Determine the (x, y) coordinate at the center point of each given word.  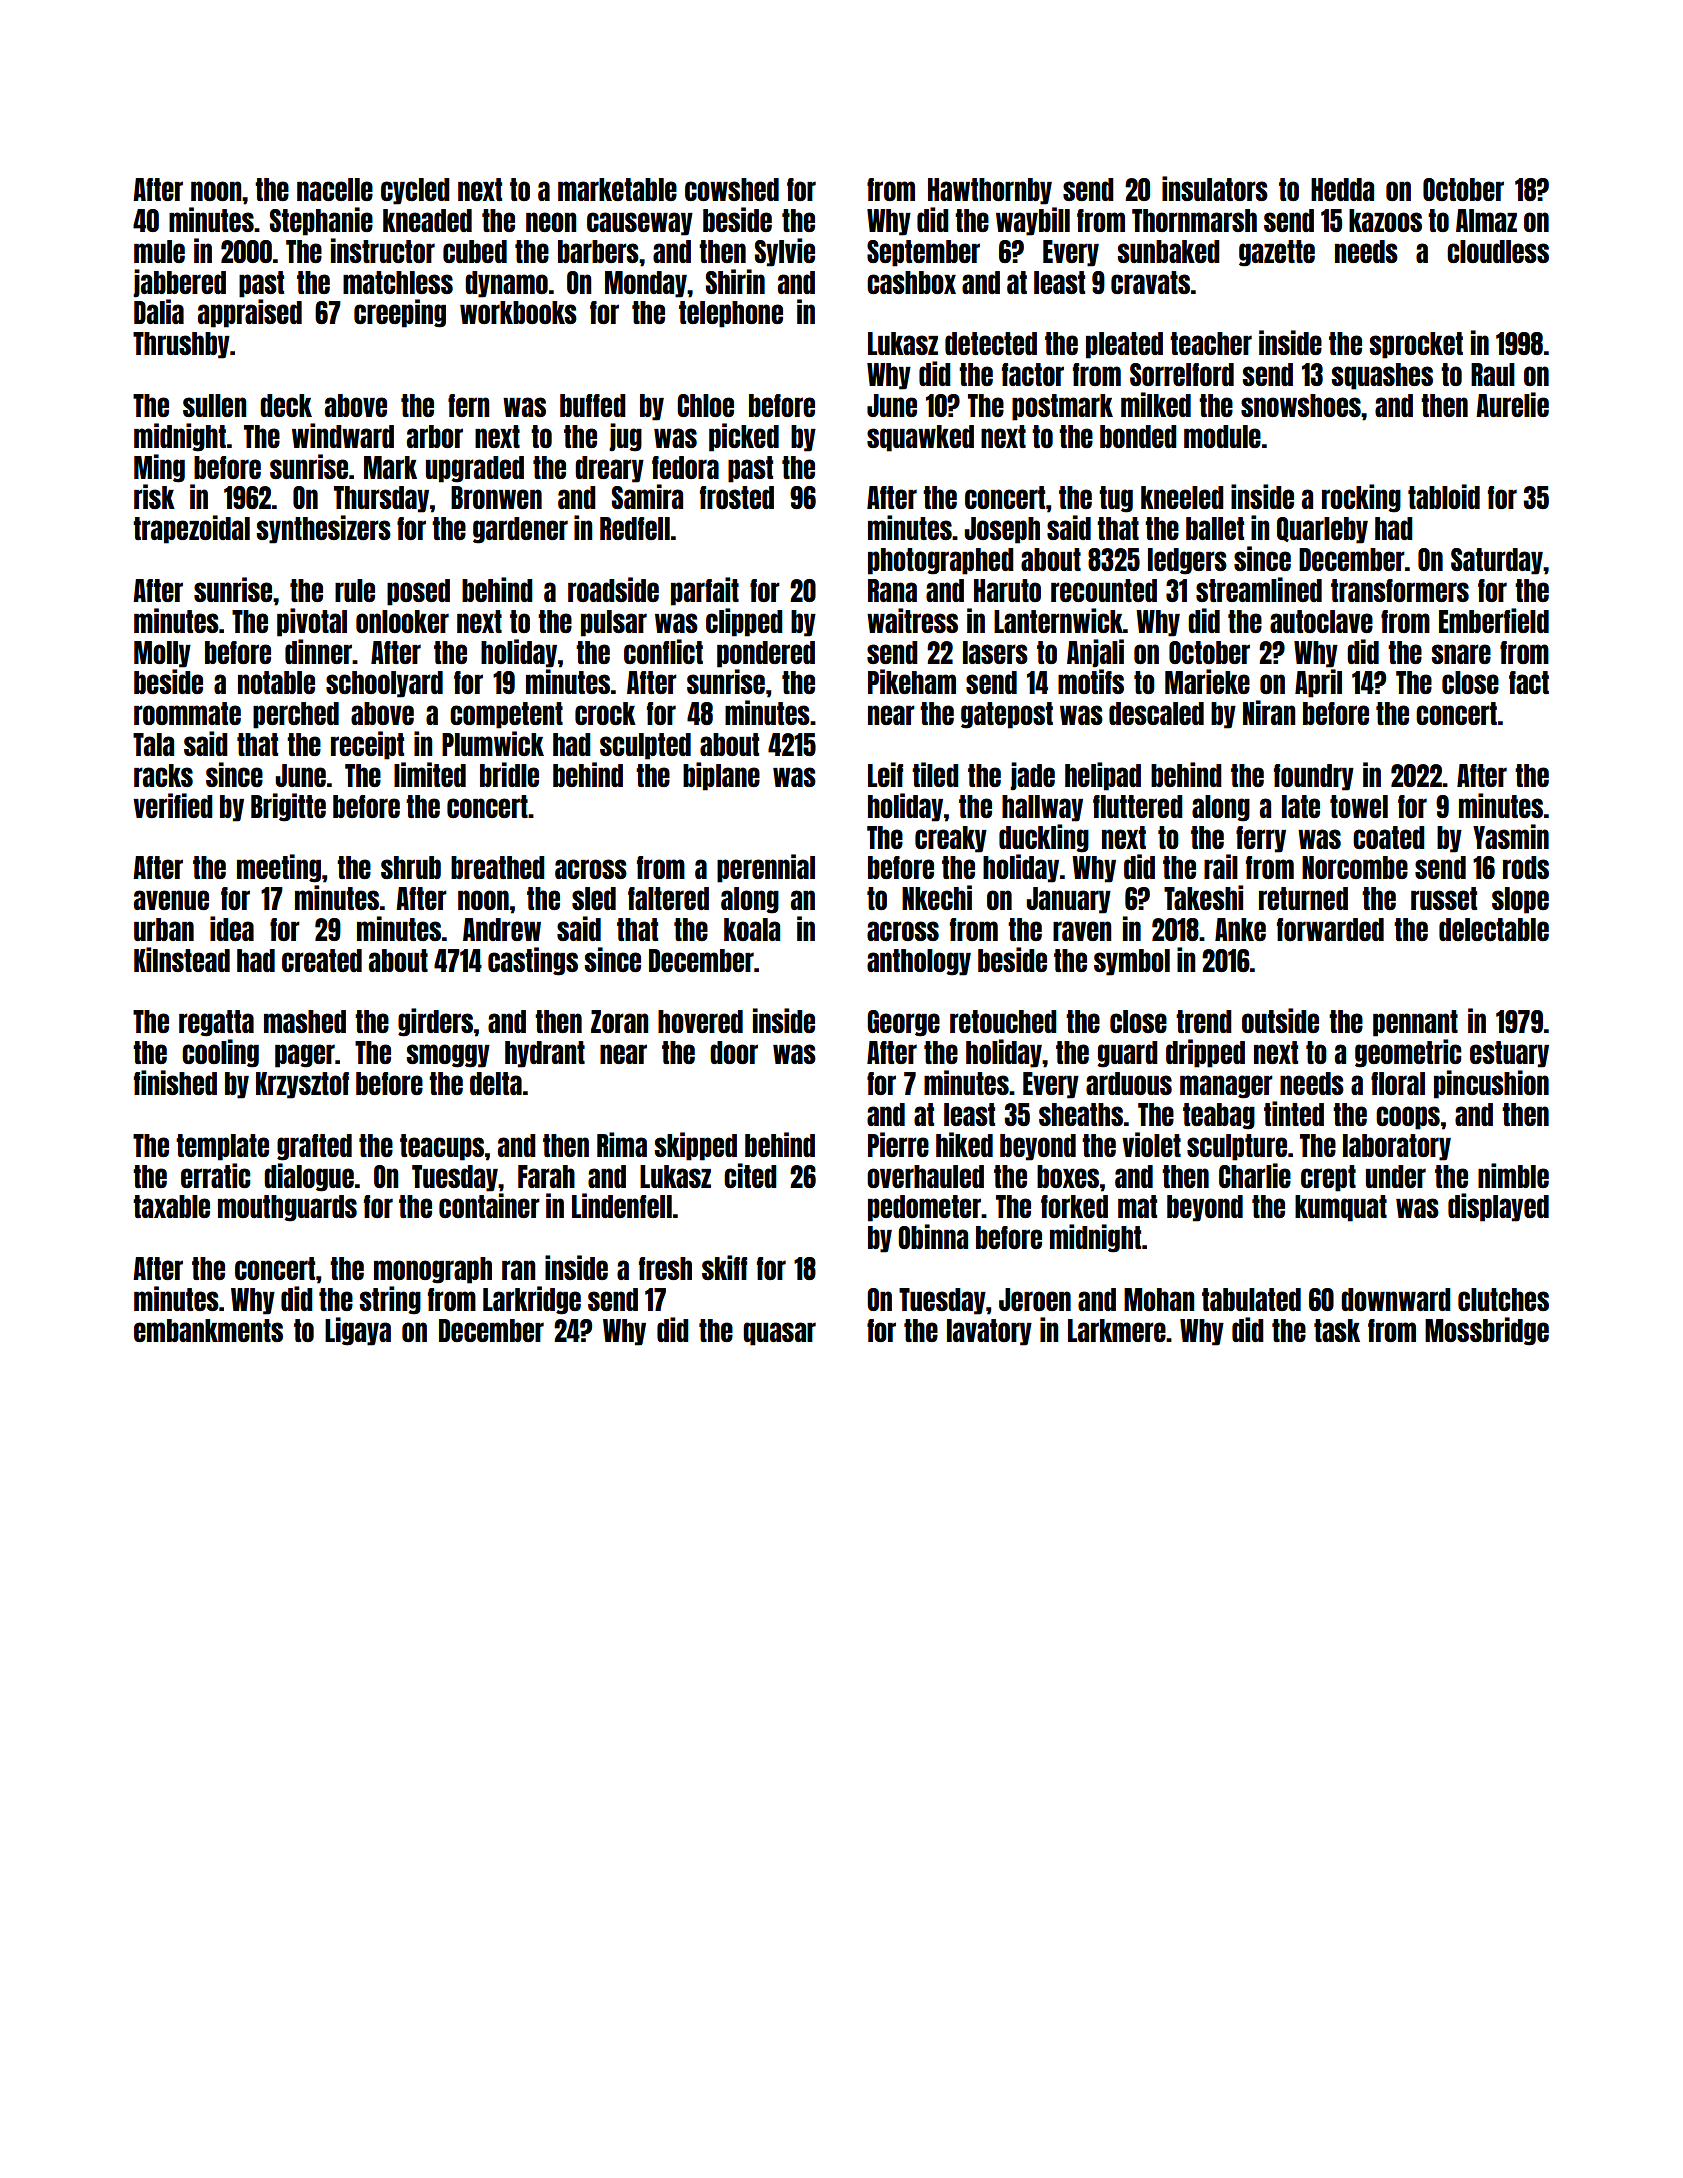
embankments (208, 1330)
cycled (415, 191)
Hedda (1342, 189)
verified (173, 805)
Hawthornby (990, 191)
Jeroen (1035, 1299)
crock (605, 713)
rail (1221, 866)
